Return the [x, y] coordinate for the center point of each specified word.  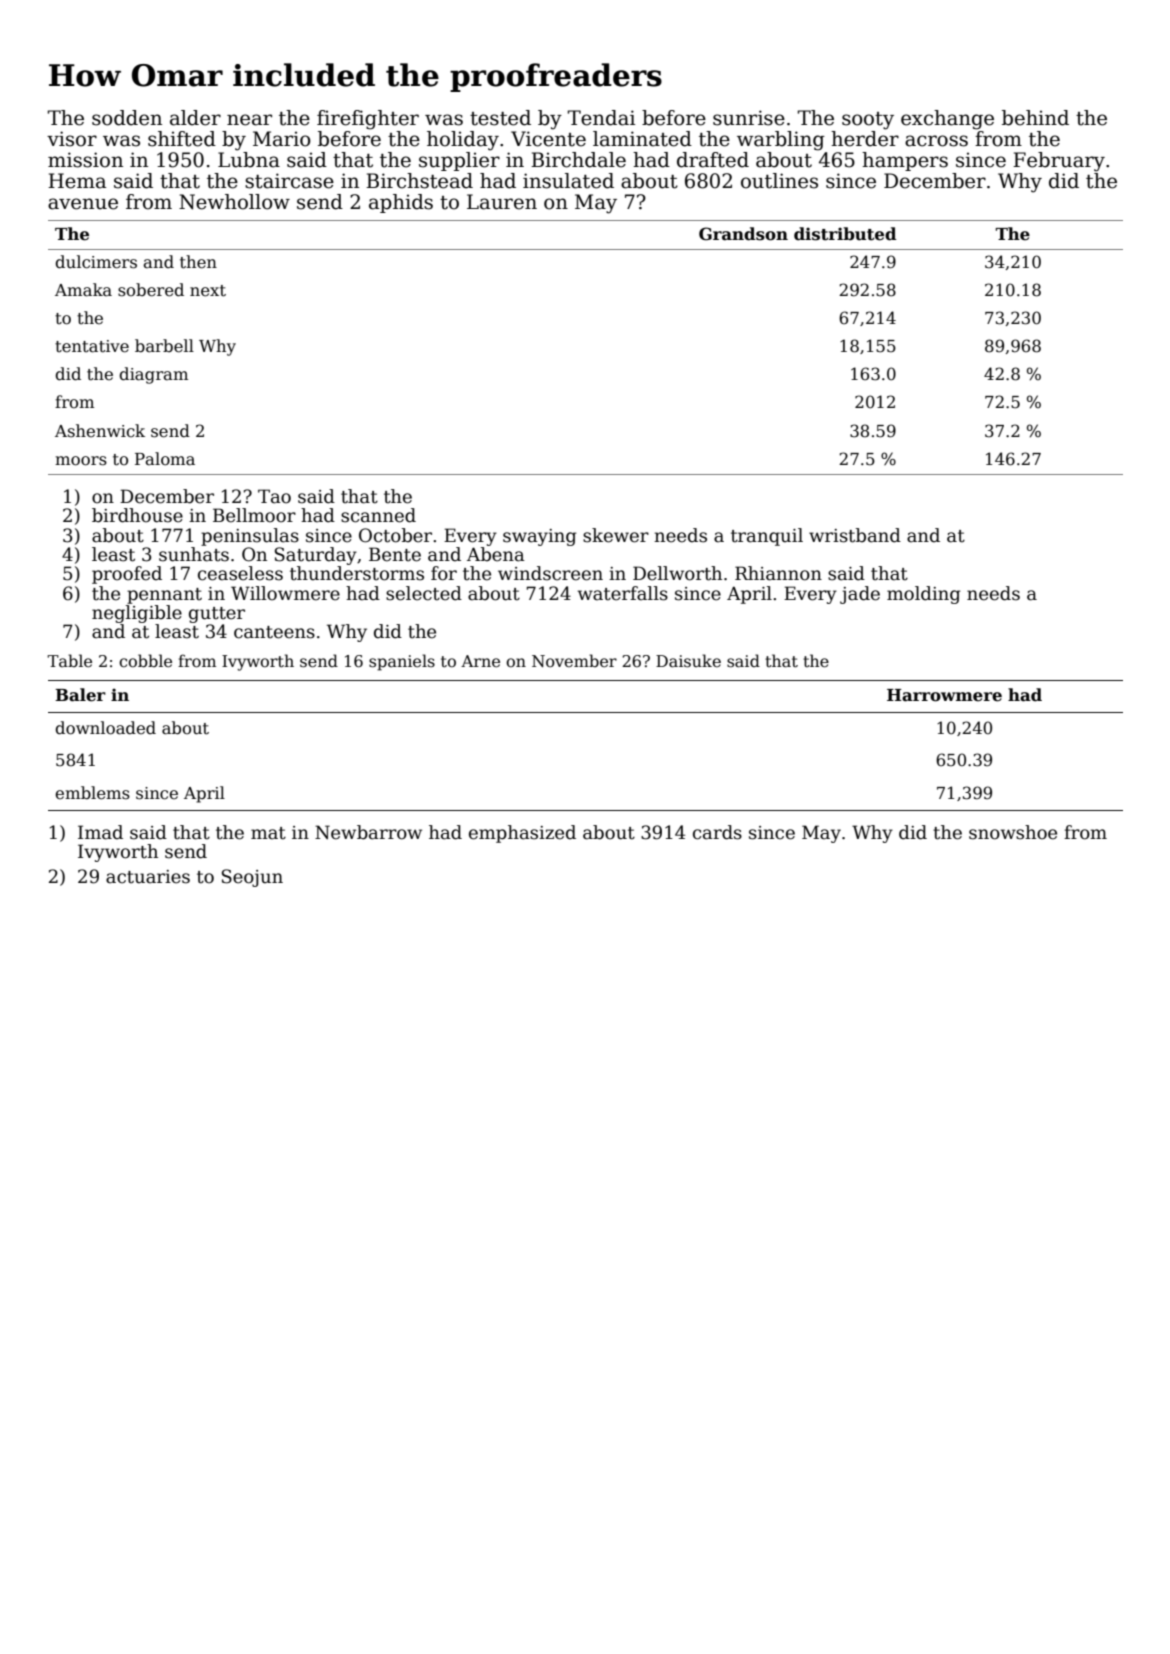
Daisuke [688, 661]
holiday [463, 141]
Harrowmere [944, 695]
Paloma [165, 459]
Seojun [252, 878]
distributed [845, 234]
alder [195, 118]
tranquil [767, 537]
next [208, 291]
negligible [137, 614]
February [1059, 162]
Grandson [743, 234]
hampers [905, 161]
